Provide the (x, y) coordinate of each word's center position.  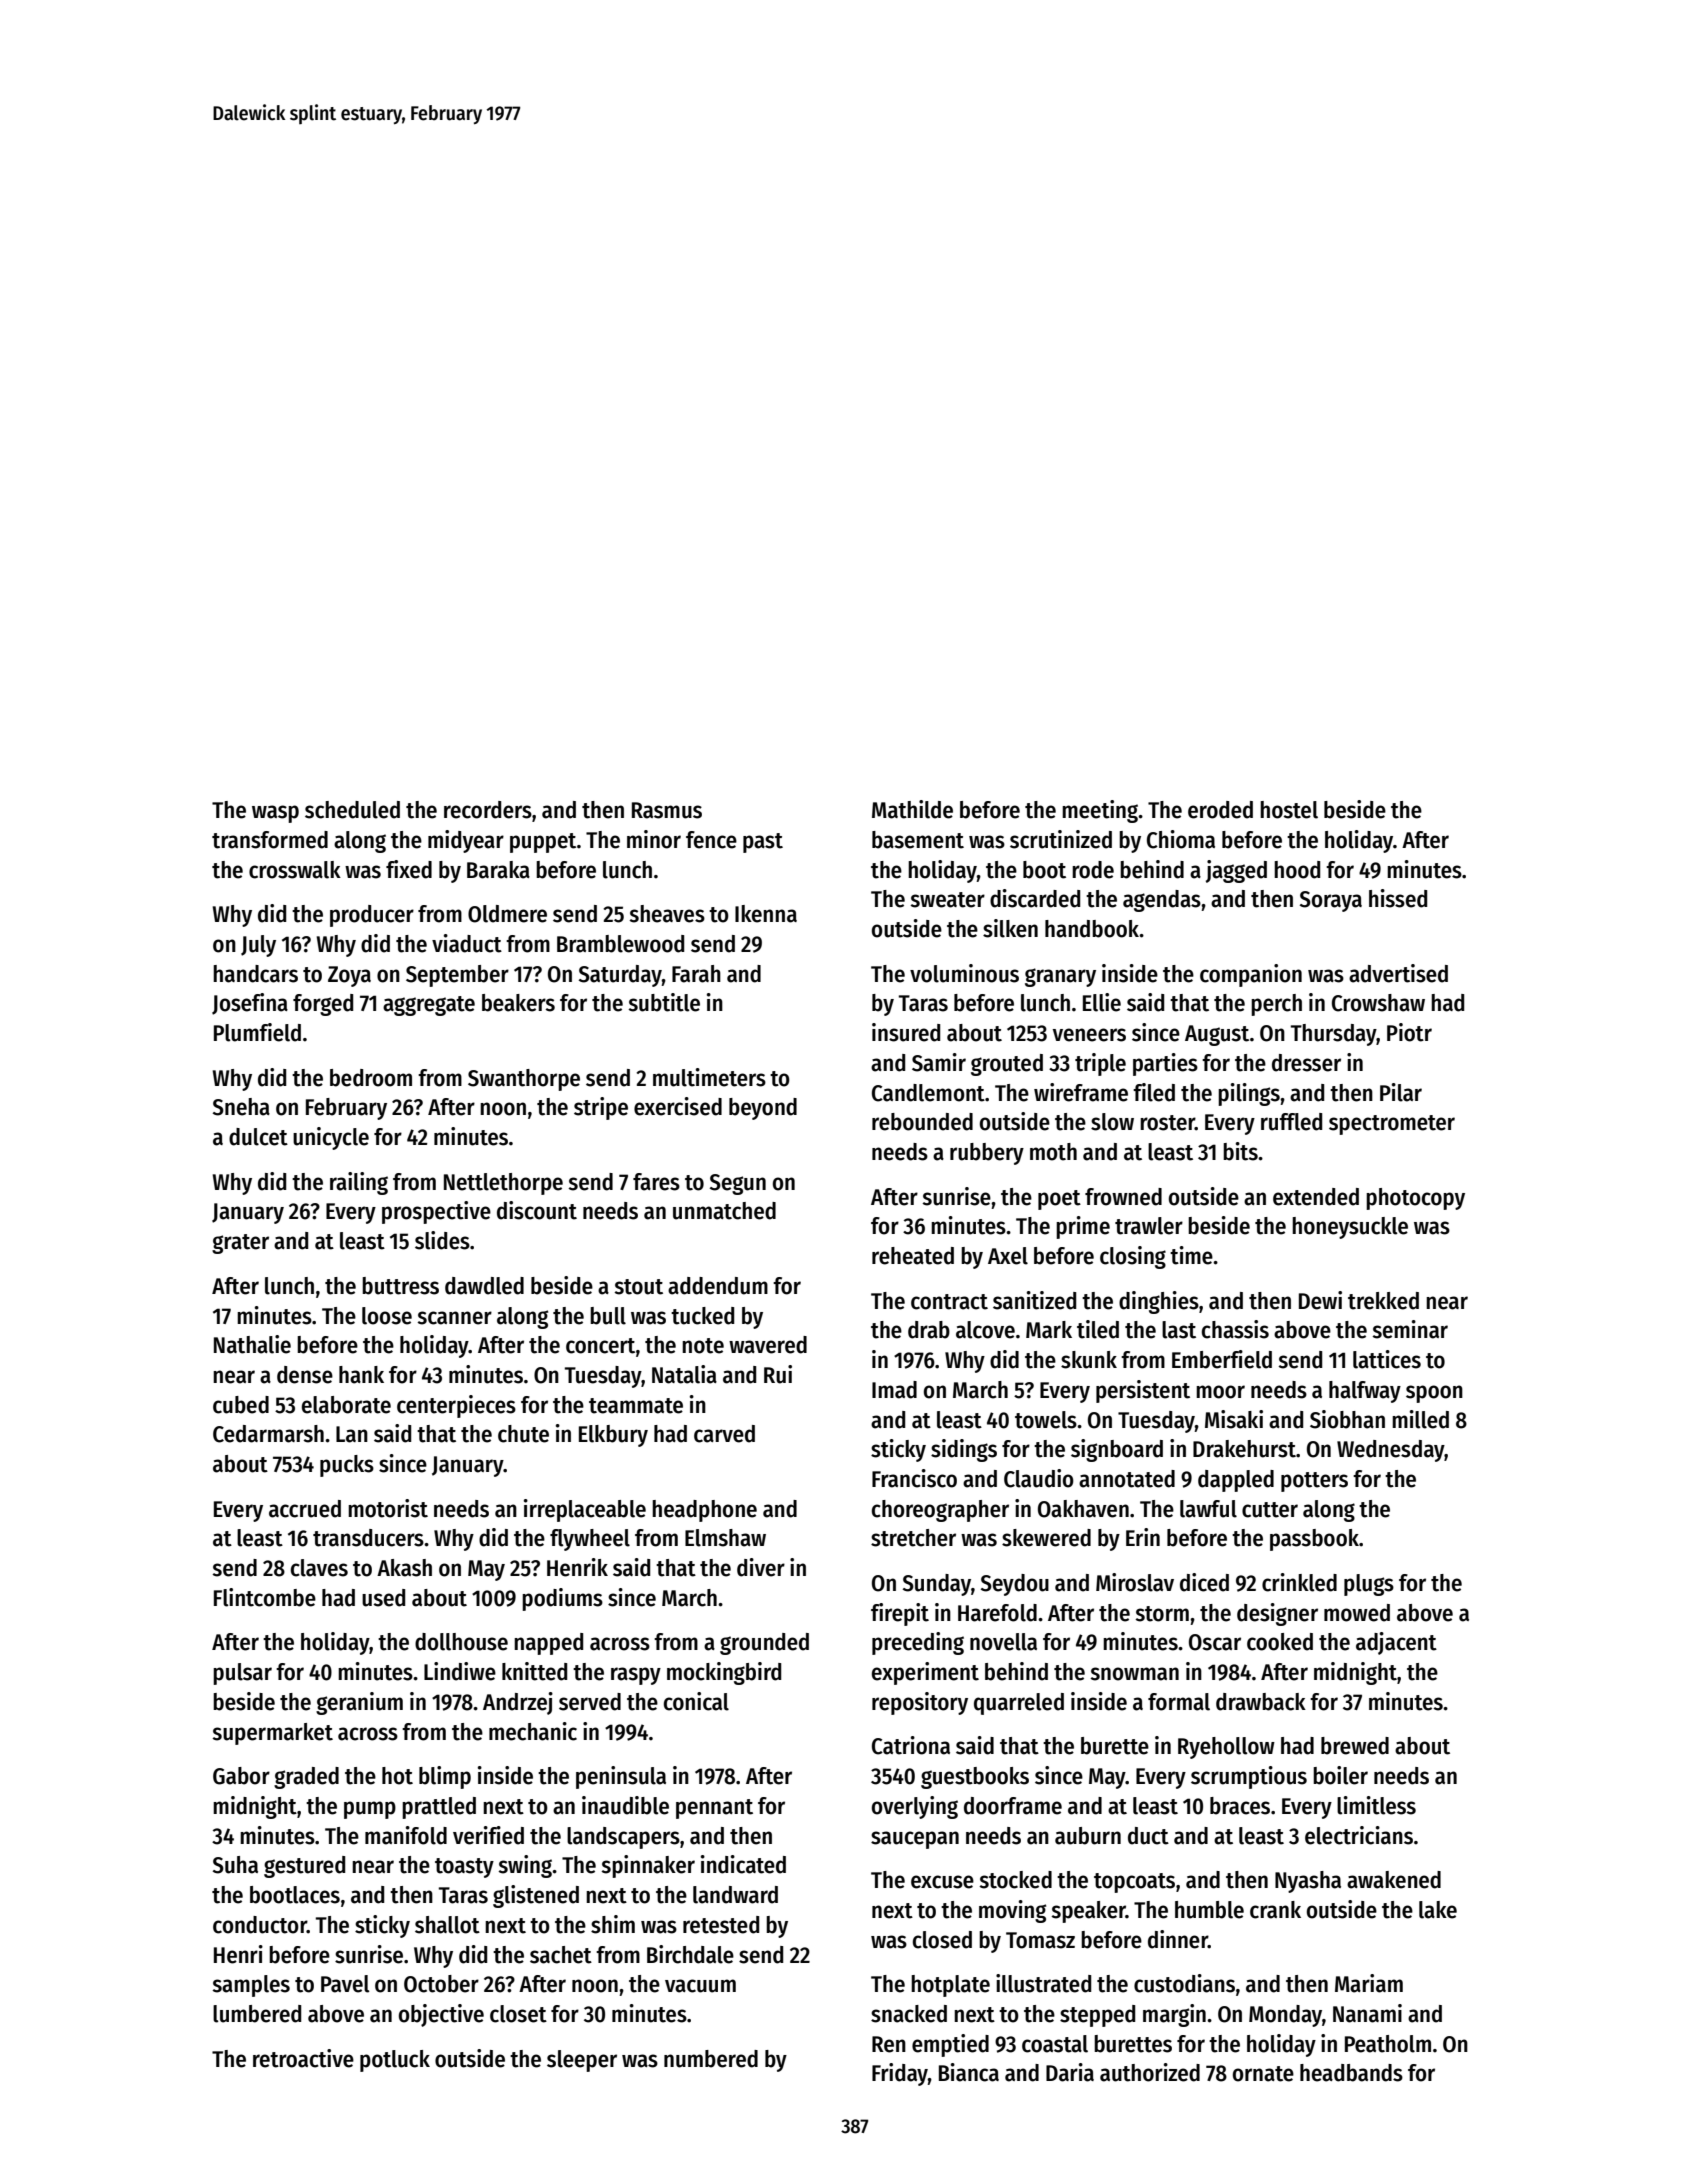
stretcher (913, 1538)
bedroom (371, 1078)
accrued (305, 1509)
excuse (942, 1882)
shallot (447, 1925)
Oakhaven (1083, 1509)
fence (711, 840)
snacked (909, 2014)
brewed (1355, 1746)
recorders (488, 810)
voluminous (964, 973)
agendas (1162, 901)
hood (1297, 870)
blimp (445, 1777)
